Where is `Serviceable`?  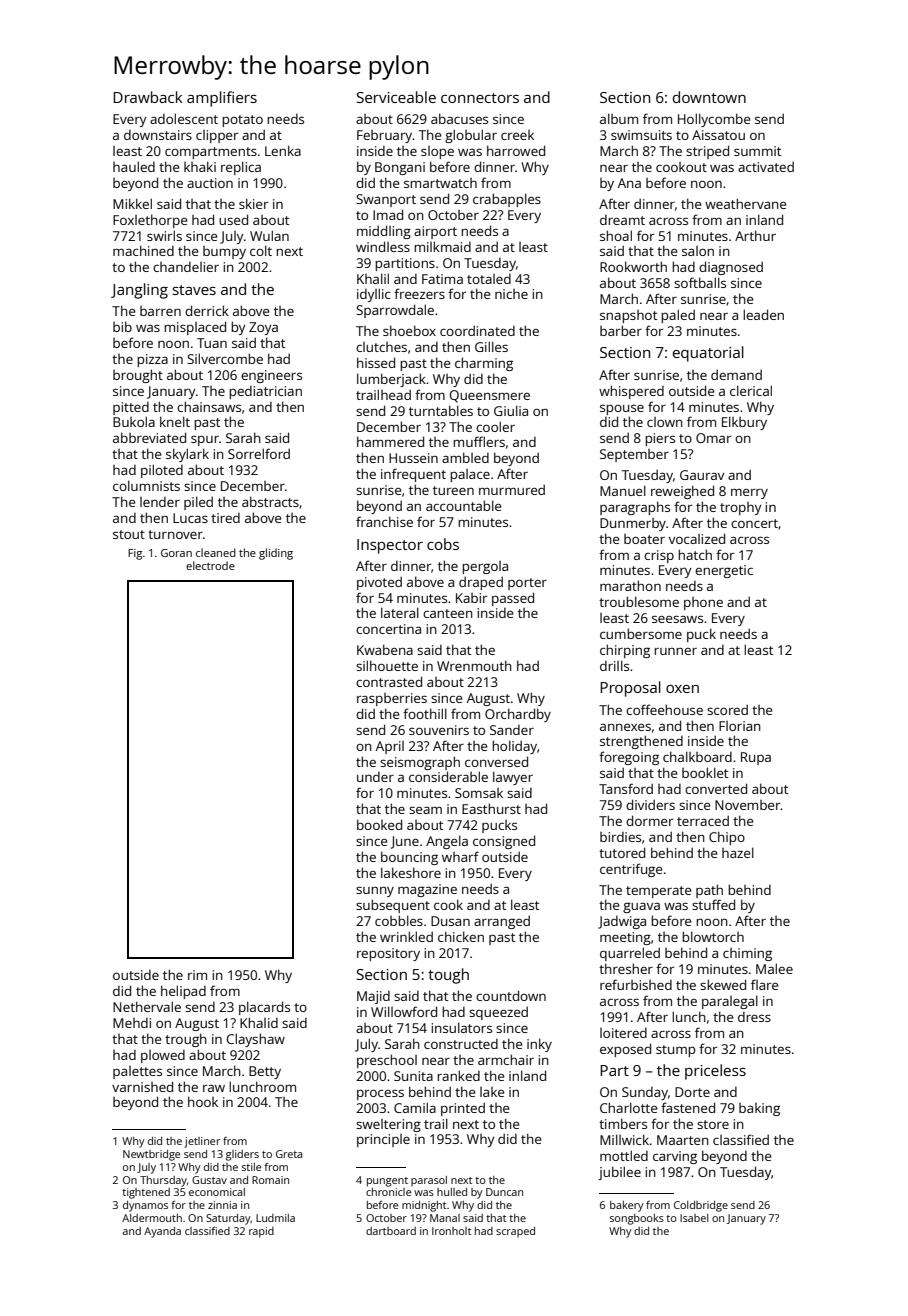
Serviceable is located at coordinates (396, 97).
